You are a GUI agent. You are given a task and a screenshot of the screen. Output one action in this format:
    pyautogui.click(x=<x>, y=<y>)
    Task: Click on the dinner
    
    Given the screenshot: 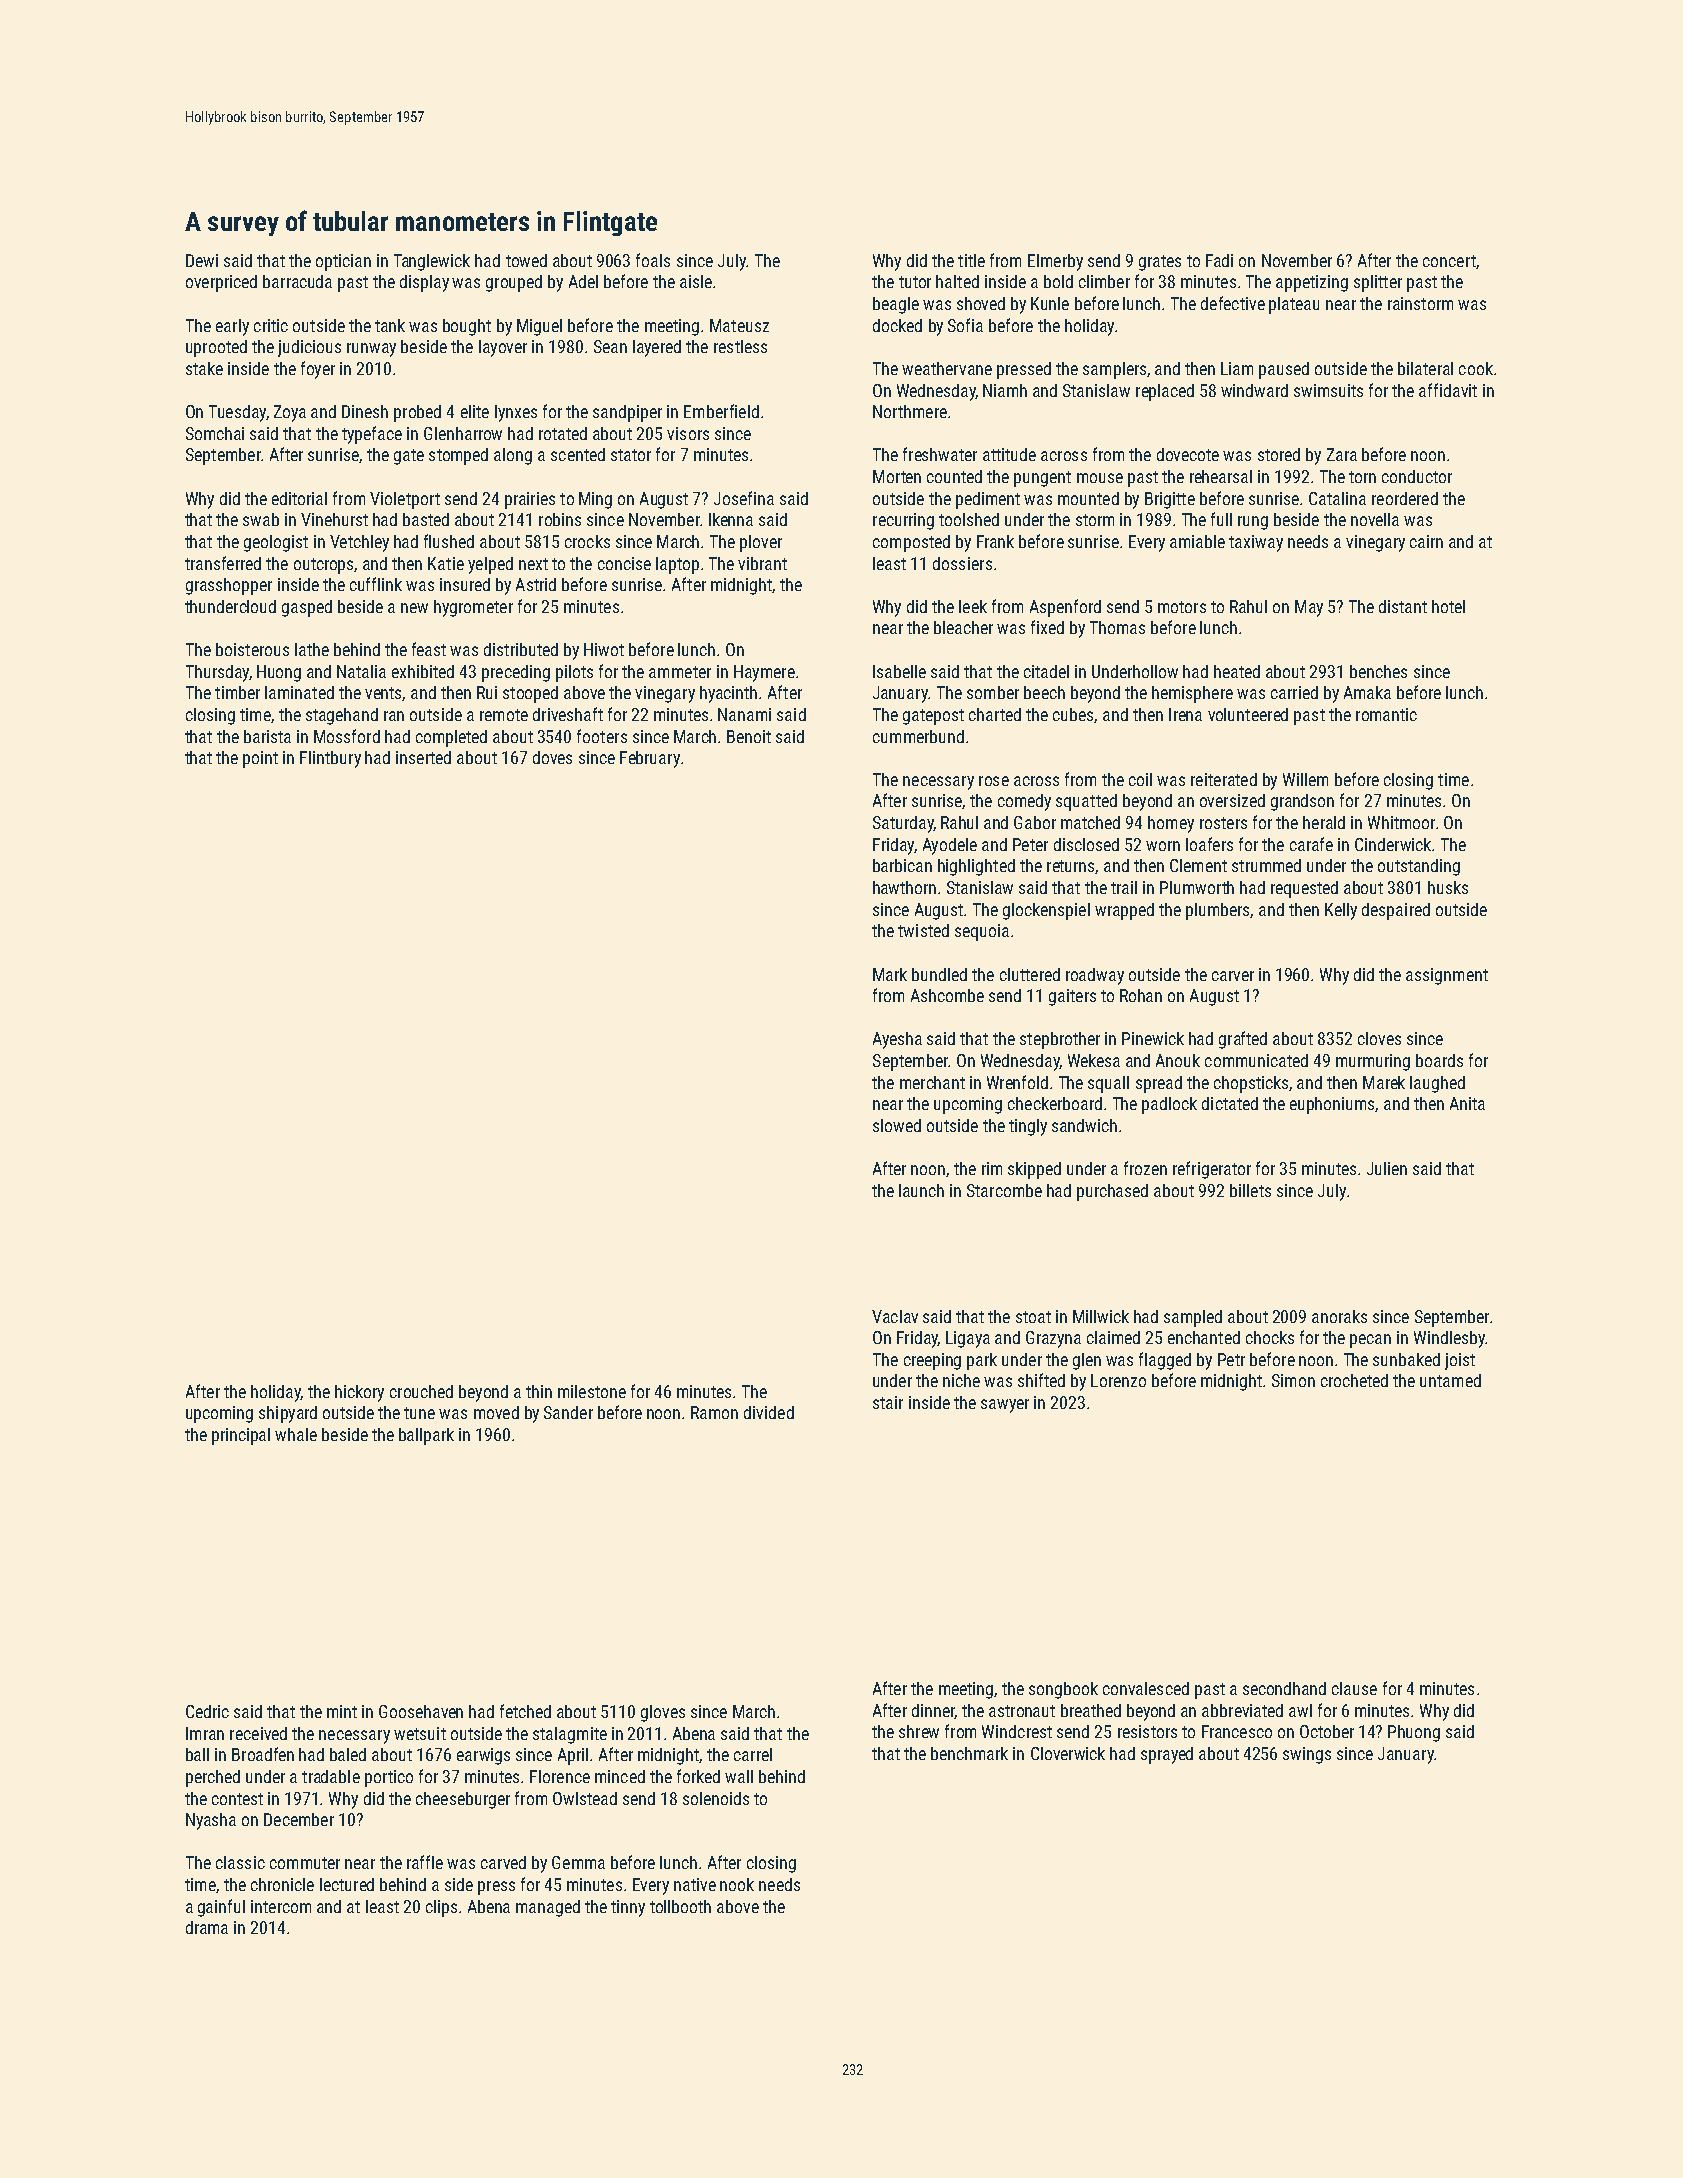 What is the action you would take?
    pyautogui.click(x=933, y=1711)
